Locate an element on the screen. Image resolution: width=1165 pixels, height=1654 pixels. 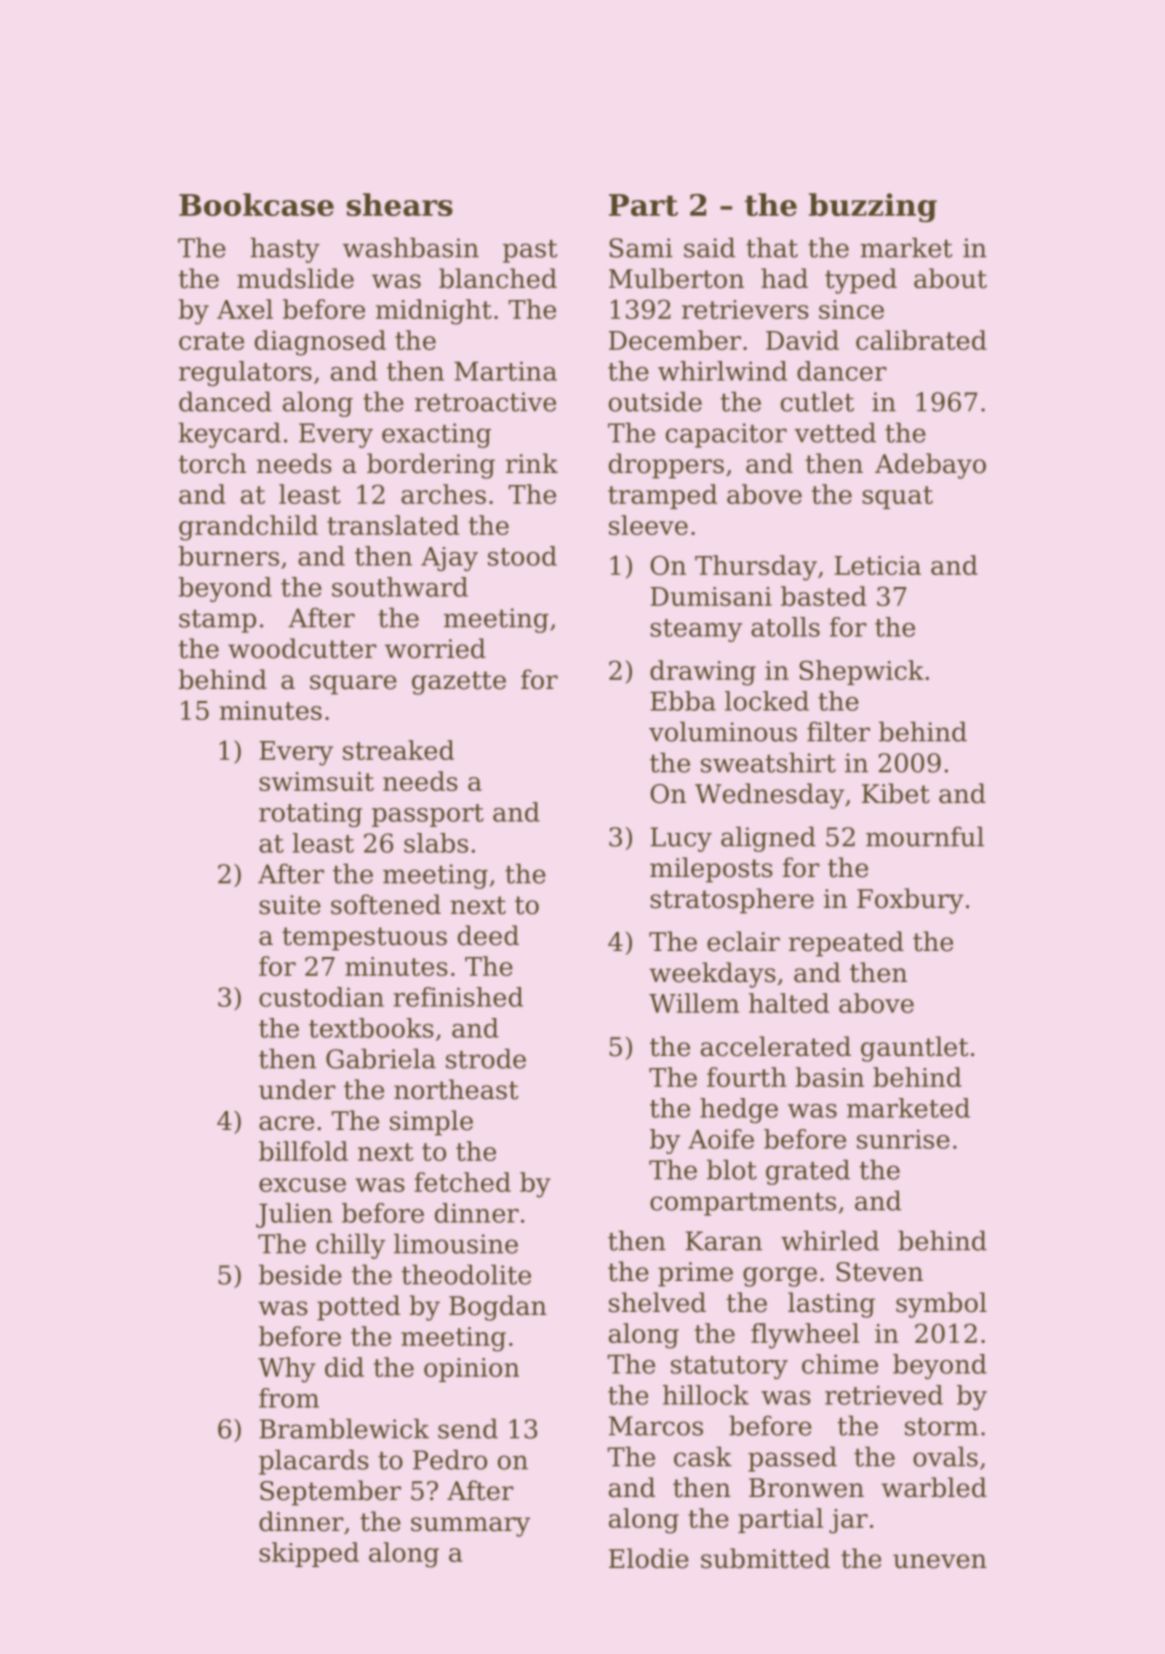
weekdays is located at coordinates (712, 975).
